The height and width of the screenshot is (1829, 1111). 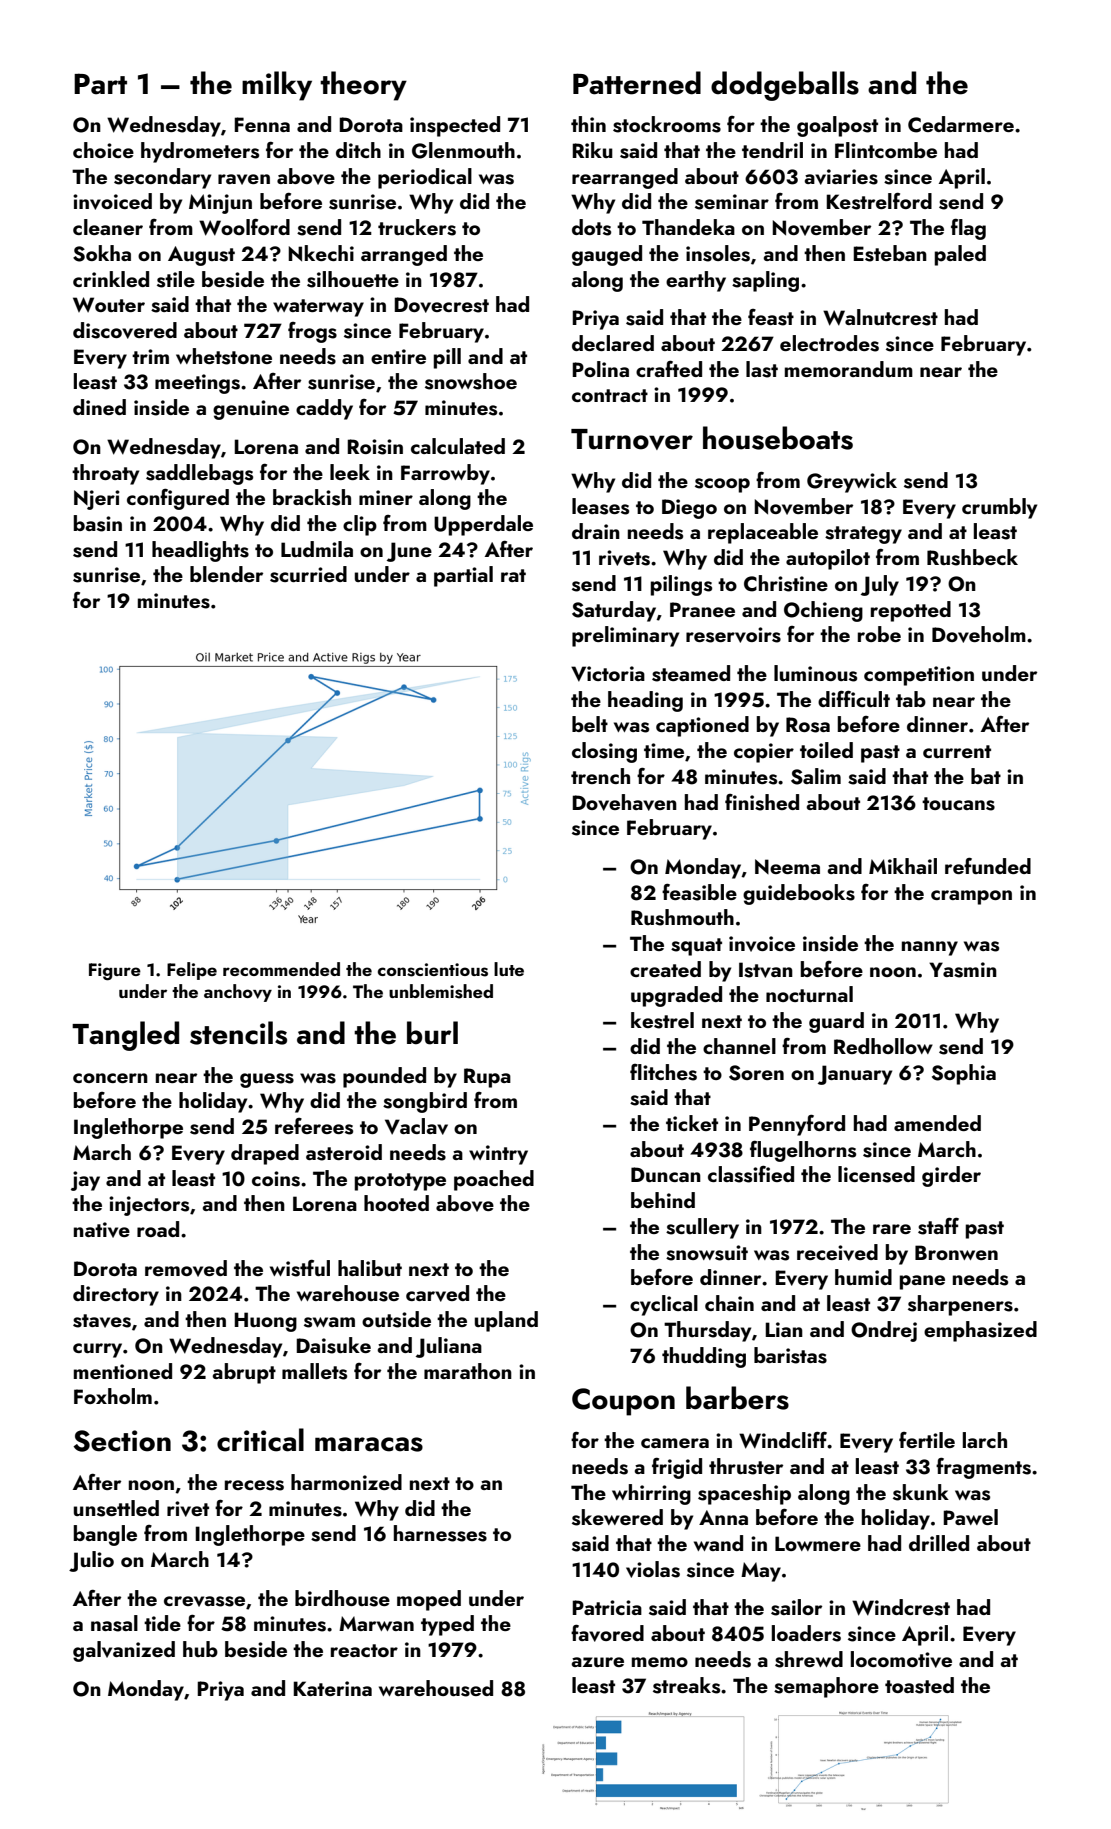 I want to click on bangle, so click(x=105, y=1535).
